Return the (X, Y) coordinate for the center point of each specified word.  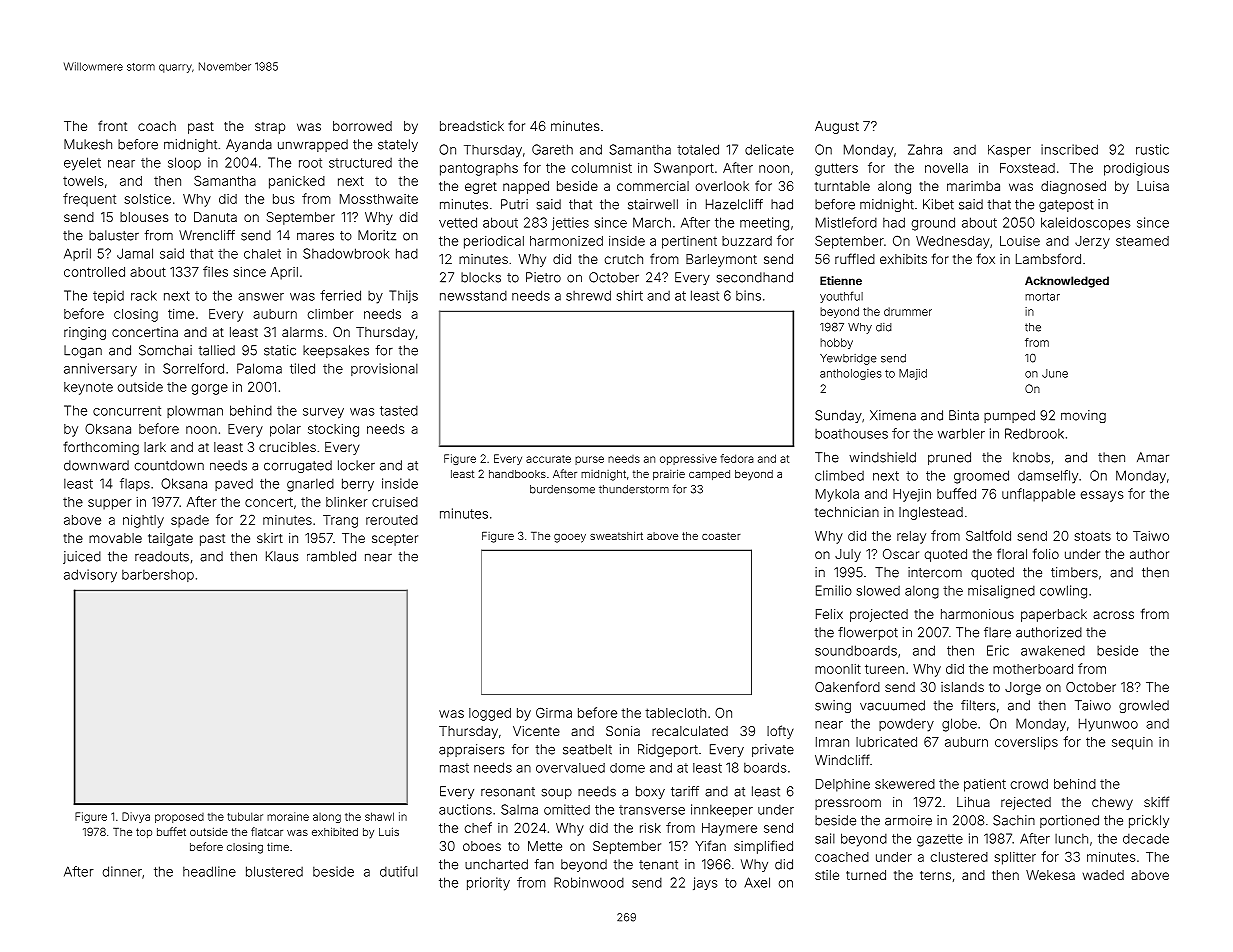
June (1055, 373)
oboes (482, 846)
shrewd (588, 295)
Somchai (165, 350)
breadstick (472, 126)
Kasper (1009, 151)
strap (270, 128)
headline (209, 871)
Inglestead (931, 513)
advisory (90, 576)
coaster (721, 536)
